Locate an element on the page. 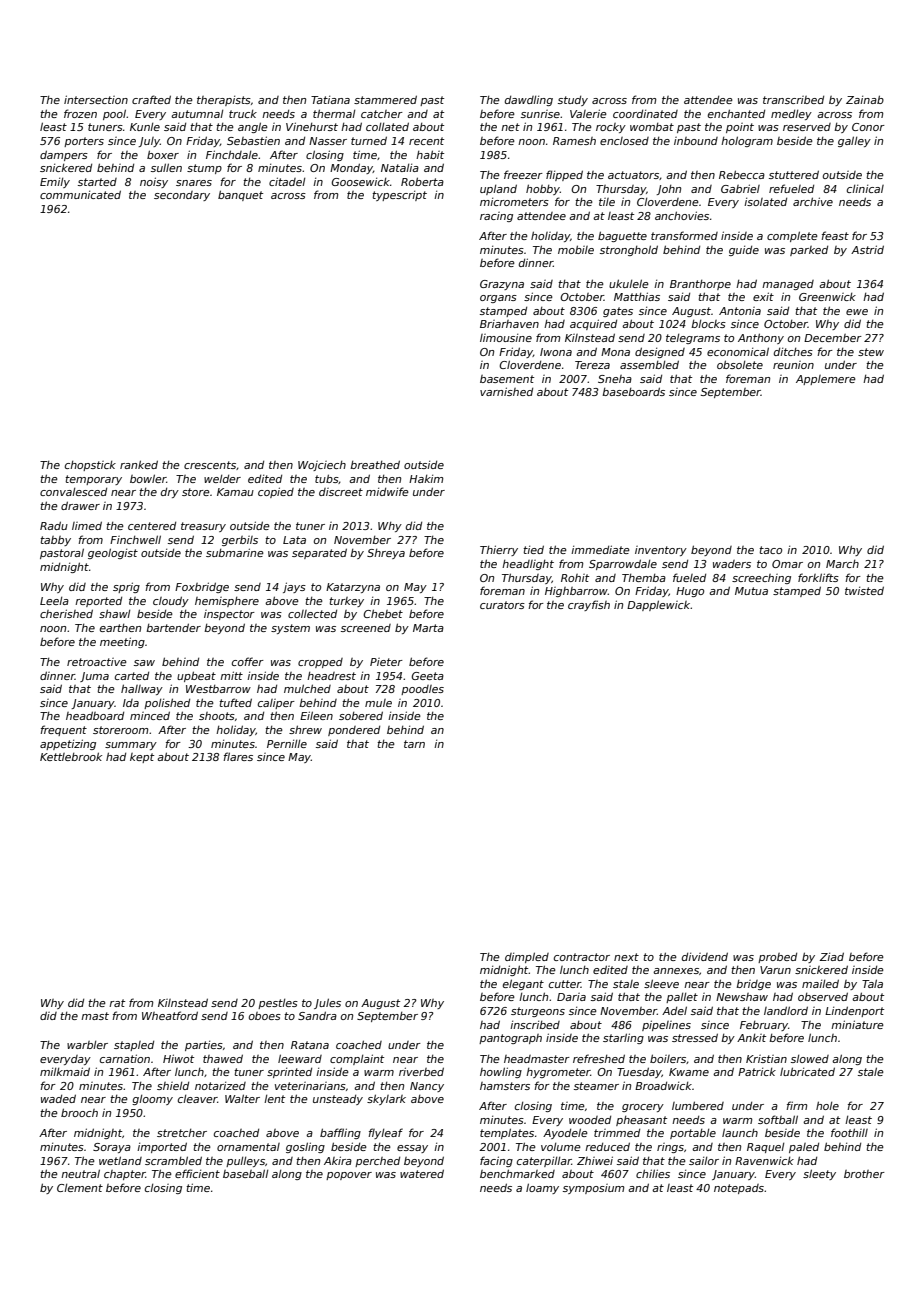 The width and height of the image is (924, 1308). communicated is located at coordinates (80, 194).
